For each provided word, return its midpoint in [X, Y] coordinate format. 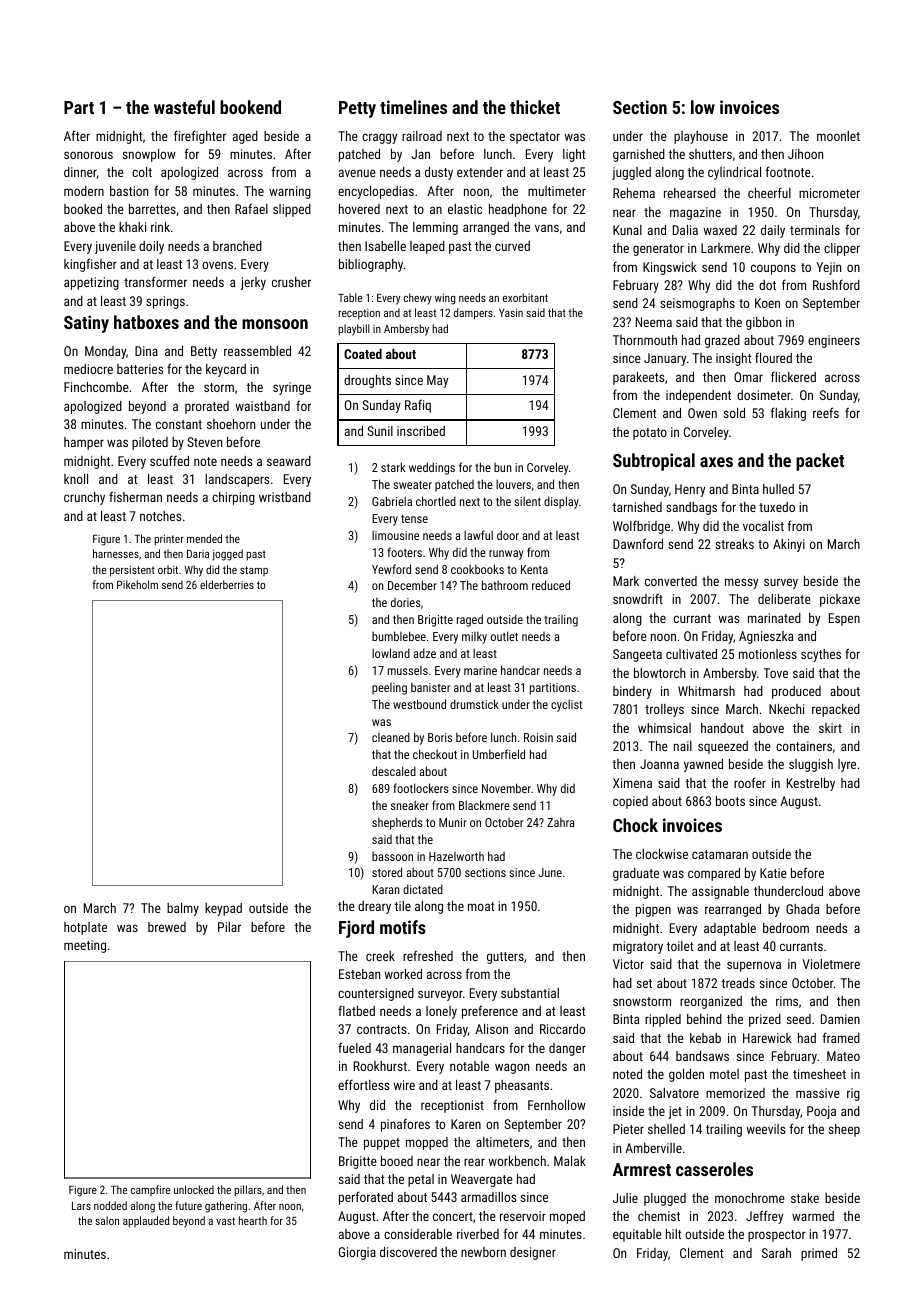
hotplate [85, 928]
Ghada [802, 909]
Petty [357, 109]
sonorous [88, 155]
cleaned [391, 737]
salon [107, 1220]
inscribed [421, 431]
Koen [767, 303]
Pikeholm [137, 584]
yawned [703, 765]
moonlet [838, 136]
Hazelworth [456, 856]
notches [160, 516]
